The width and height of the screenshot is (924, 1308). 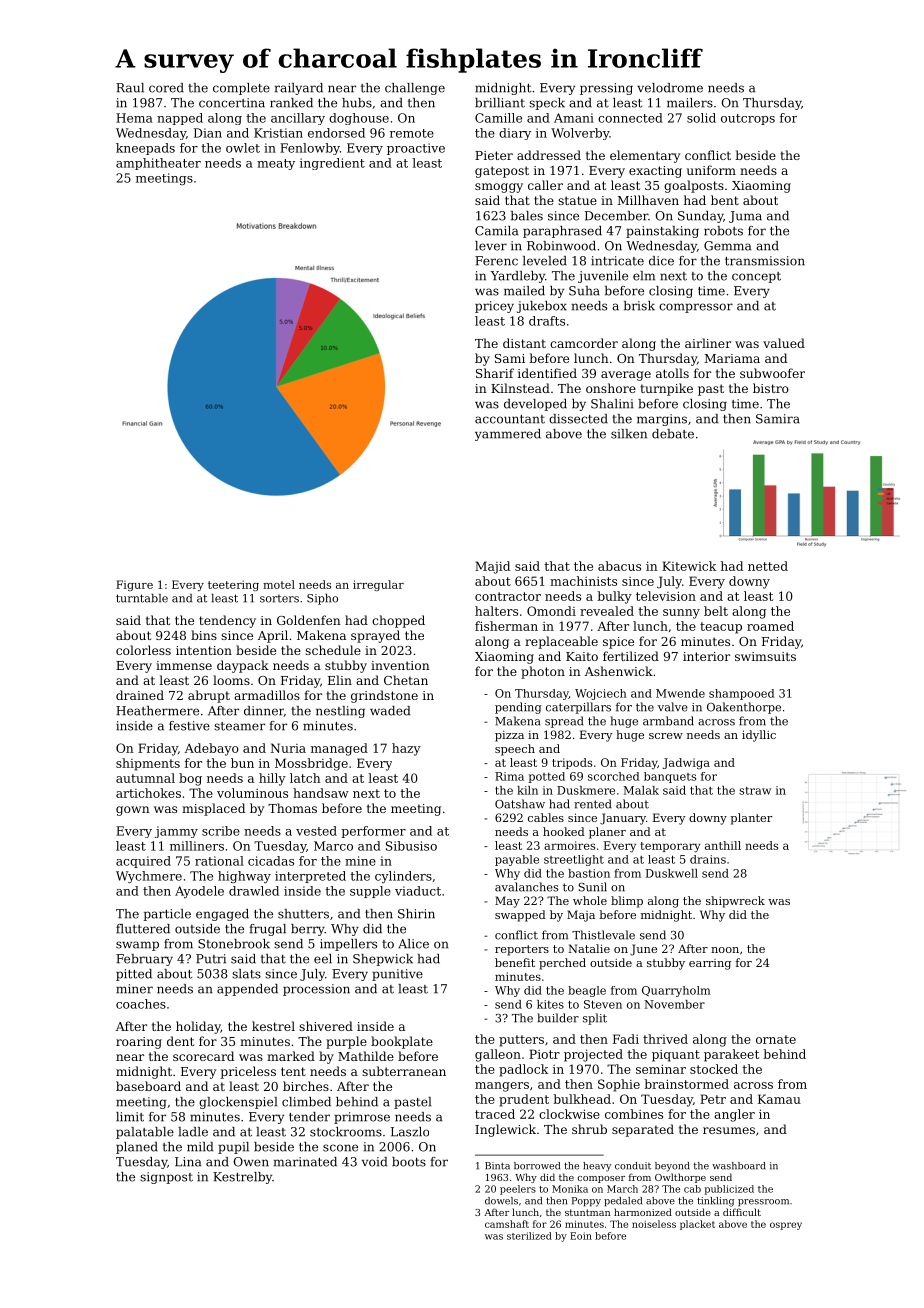 I want to click on challenge, so click(x=415, y=89).
